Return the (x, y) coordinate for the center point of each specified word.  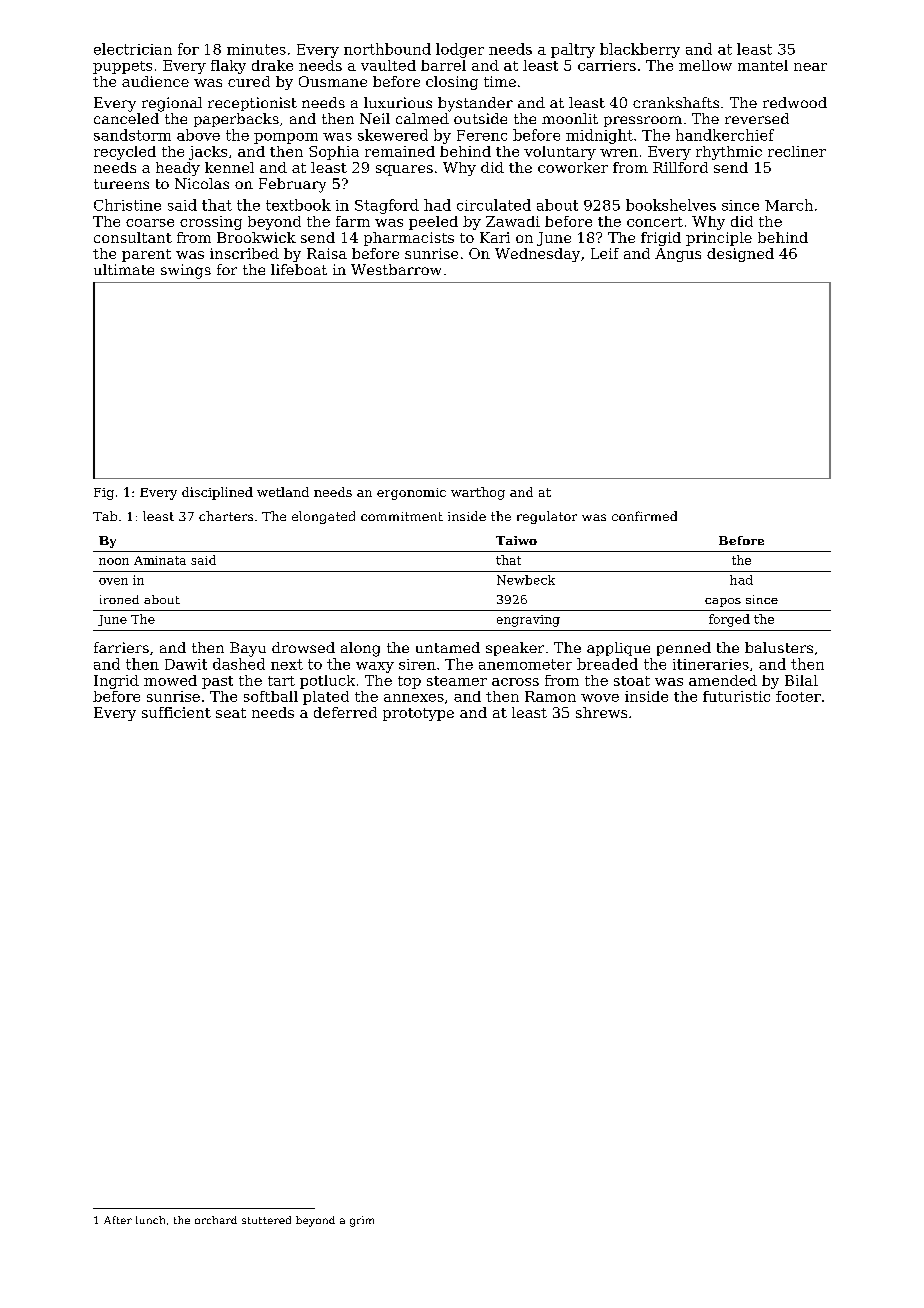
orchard (216, 1220)
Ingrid (116, 682)
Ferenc (482, 135)
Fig (104, 494)
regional (172, 104)
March (789, 205)
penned (684, 649)
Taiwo (516, 540)
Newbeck (526, 580)
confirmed (644, 516)
